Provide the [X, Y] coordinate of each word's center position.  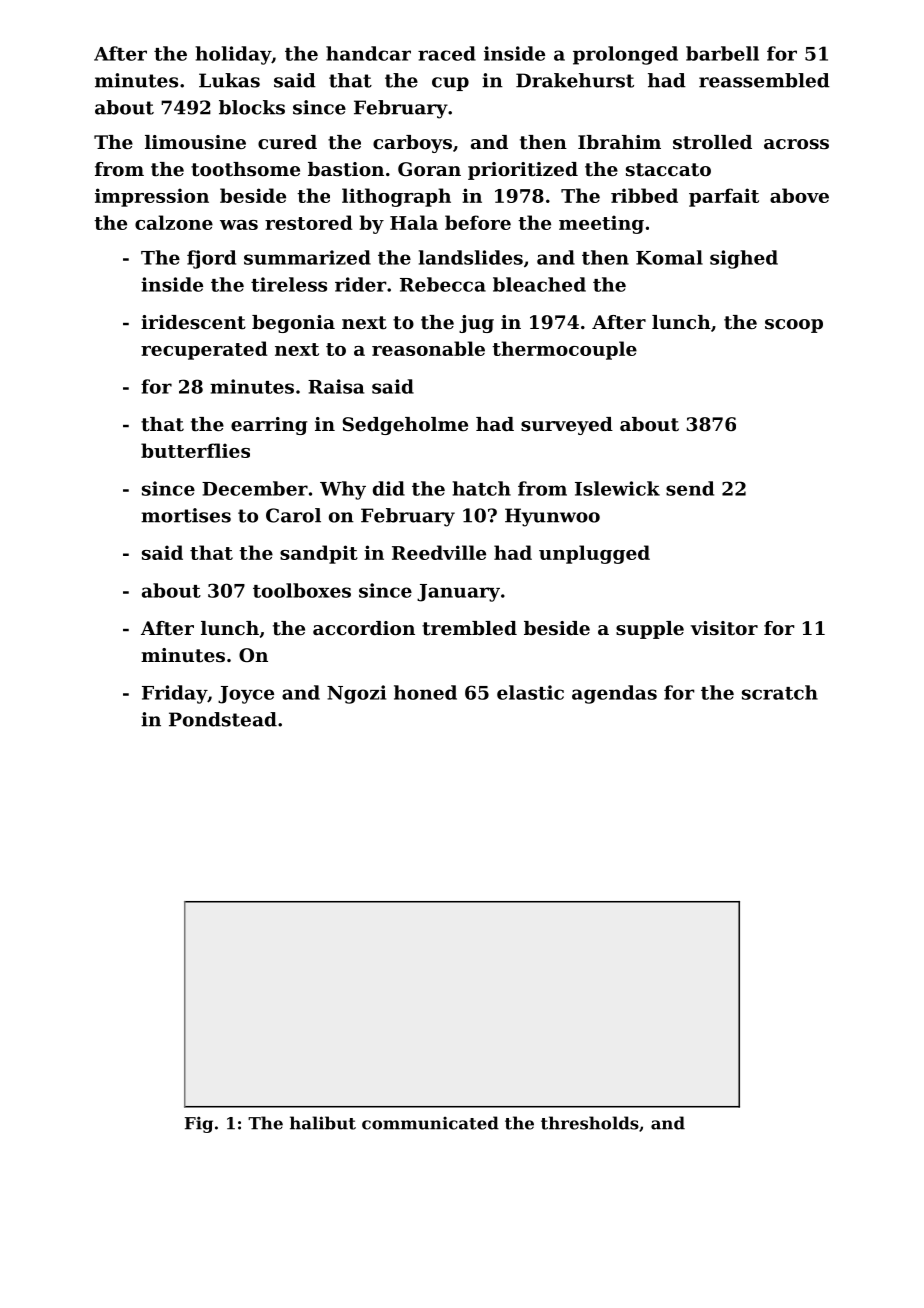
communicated [430, 1123]
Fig [199, 1124]
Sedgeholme [405, 426]
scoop [794, 326]
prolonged [625, 55]
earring [269, 426]
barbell [722, 53]
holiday [233, 55]
